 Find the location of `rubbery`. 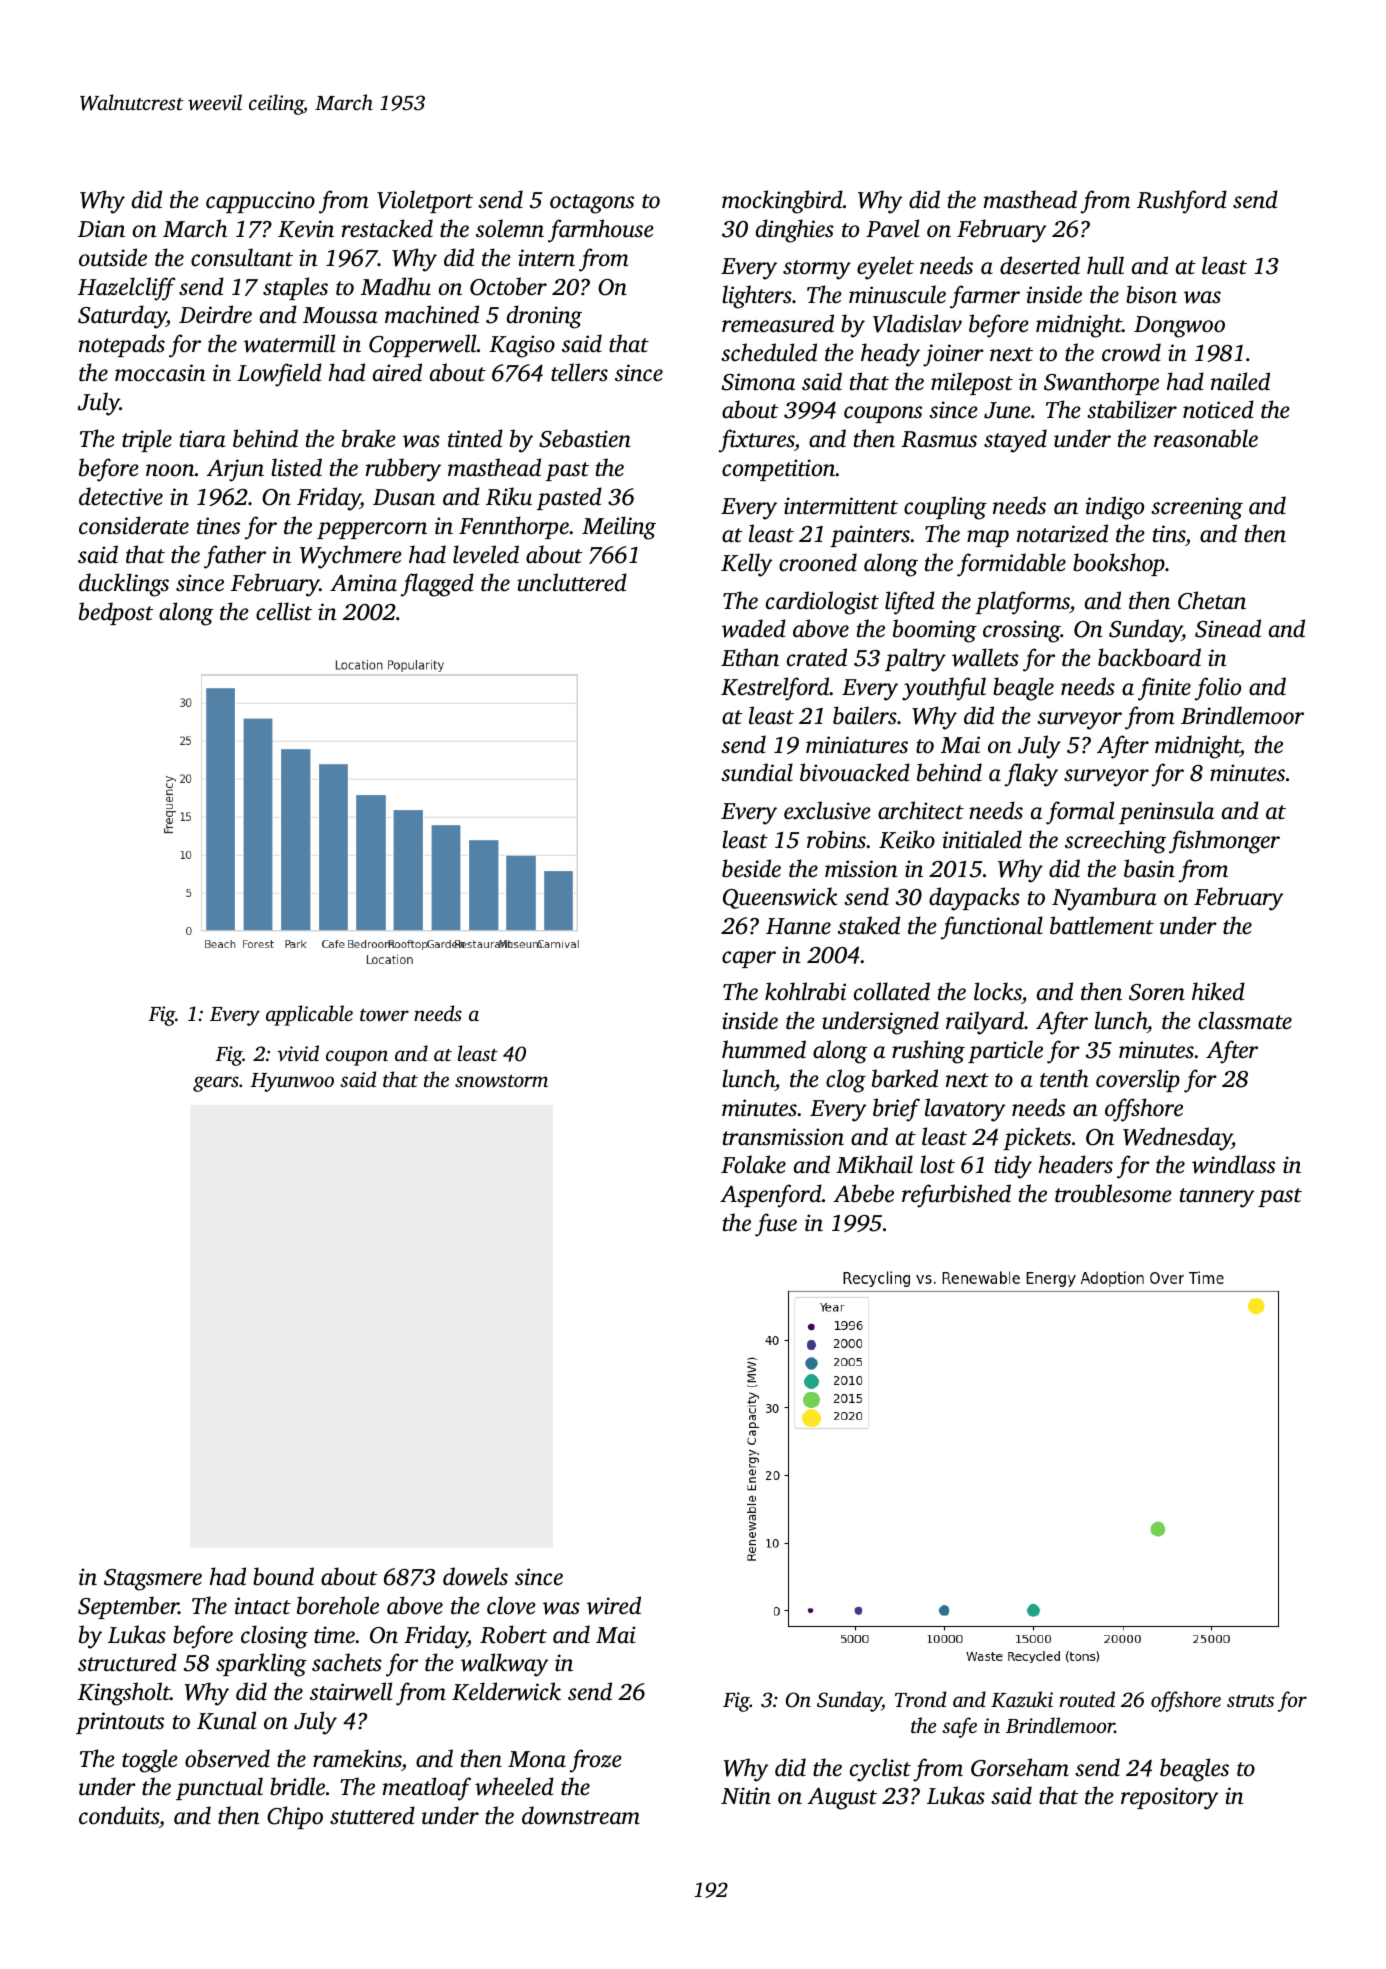

rubbery is located at coordinates (403, 470).
